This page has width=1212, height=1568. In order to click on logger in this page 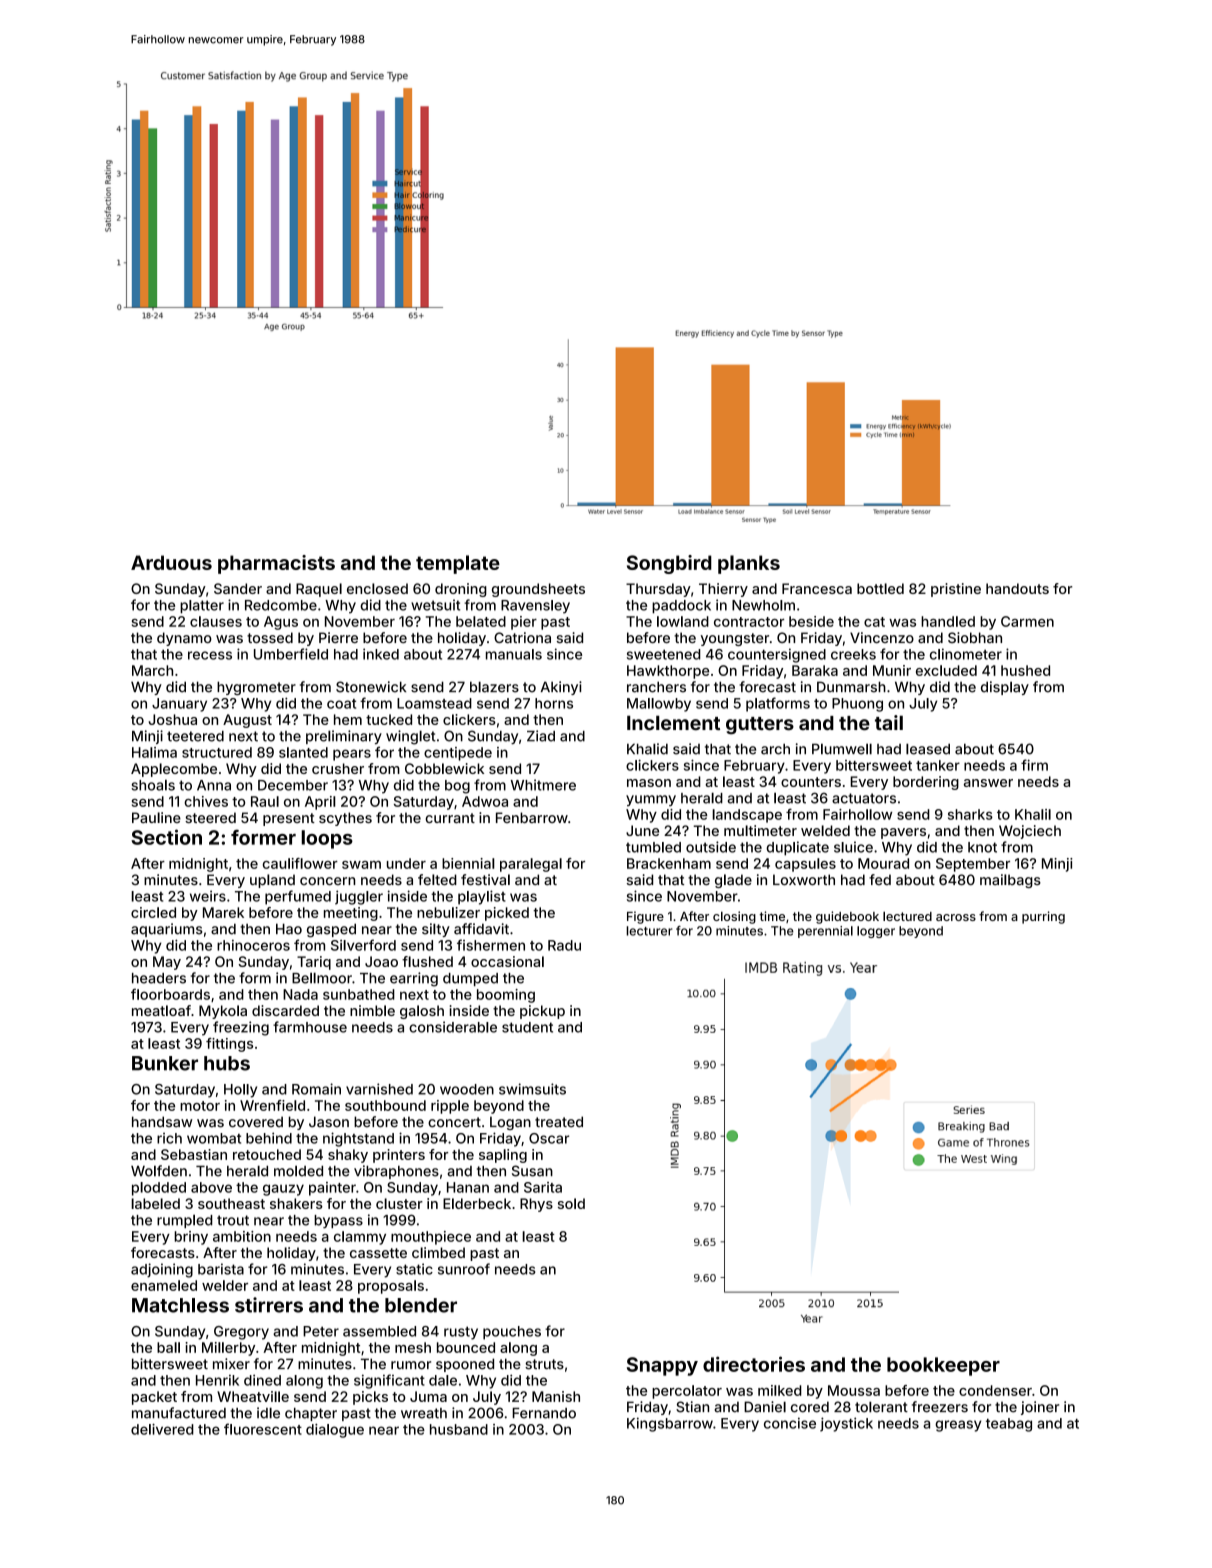, I will do `click(876, 932)`.
